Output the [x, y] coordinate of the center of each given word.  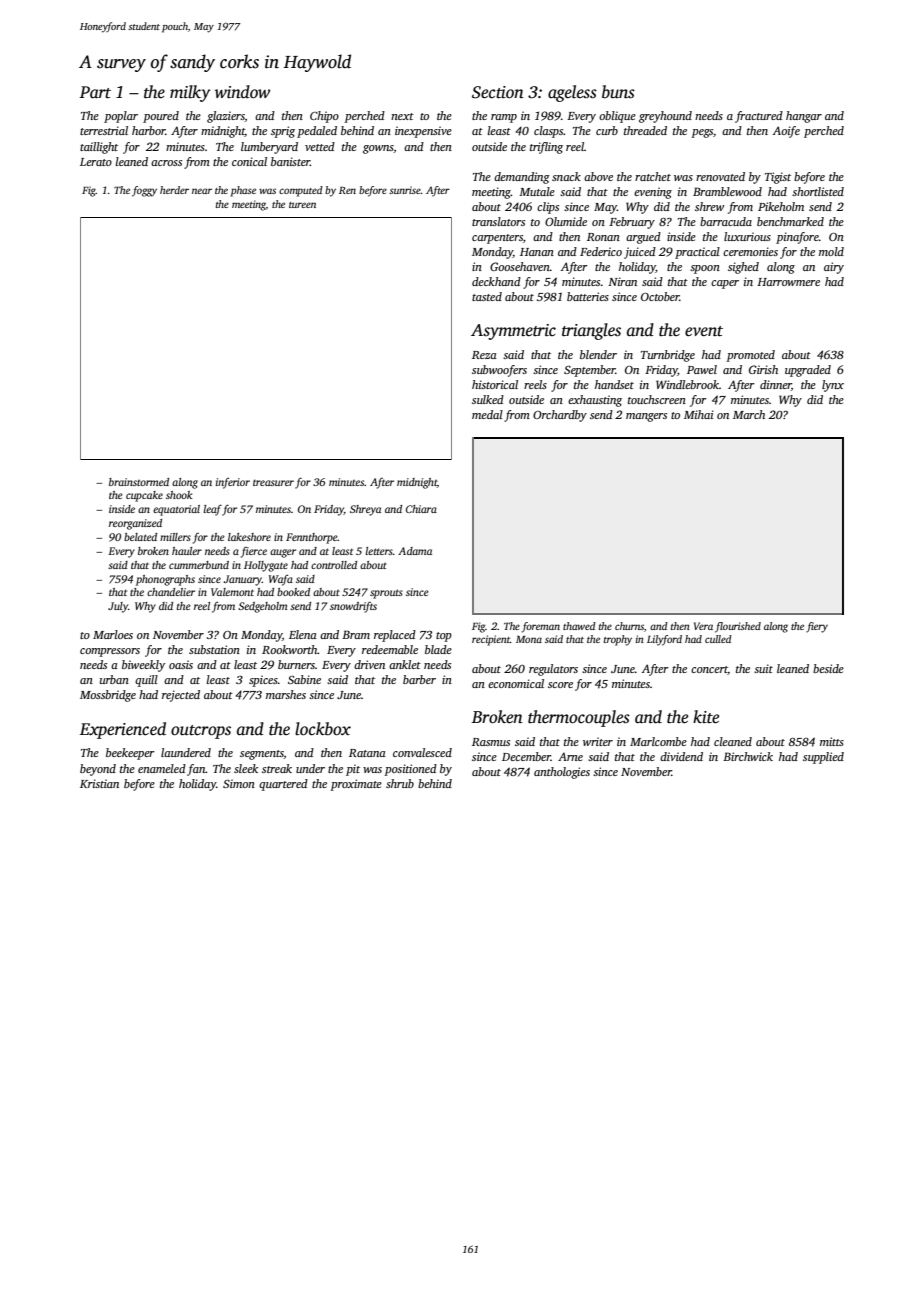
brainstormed [139, 482]
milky [190, 93]
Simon [239, 783]
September [590, 371]
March [749, 414]
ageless [572, 93]
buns [618, 92]
